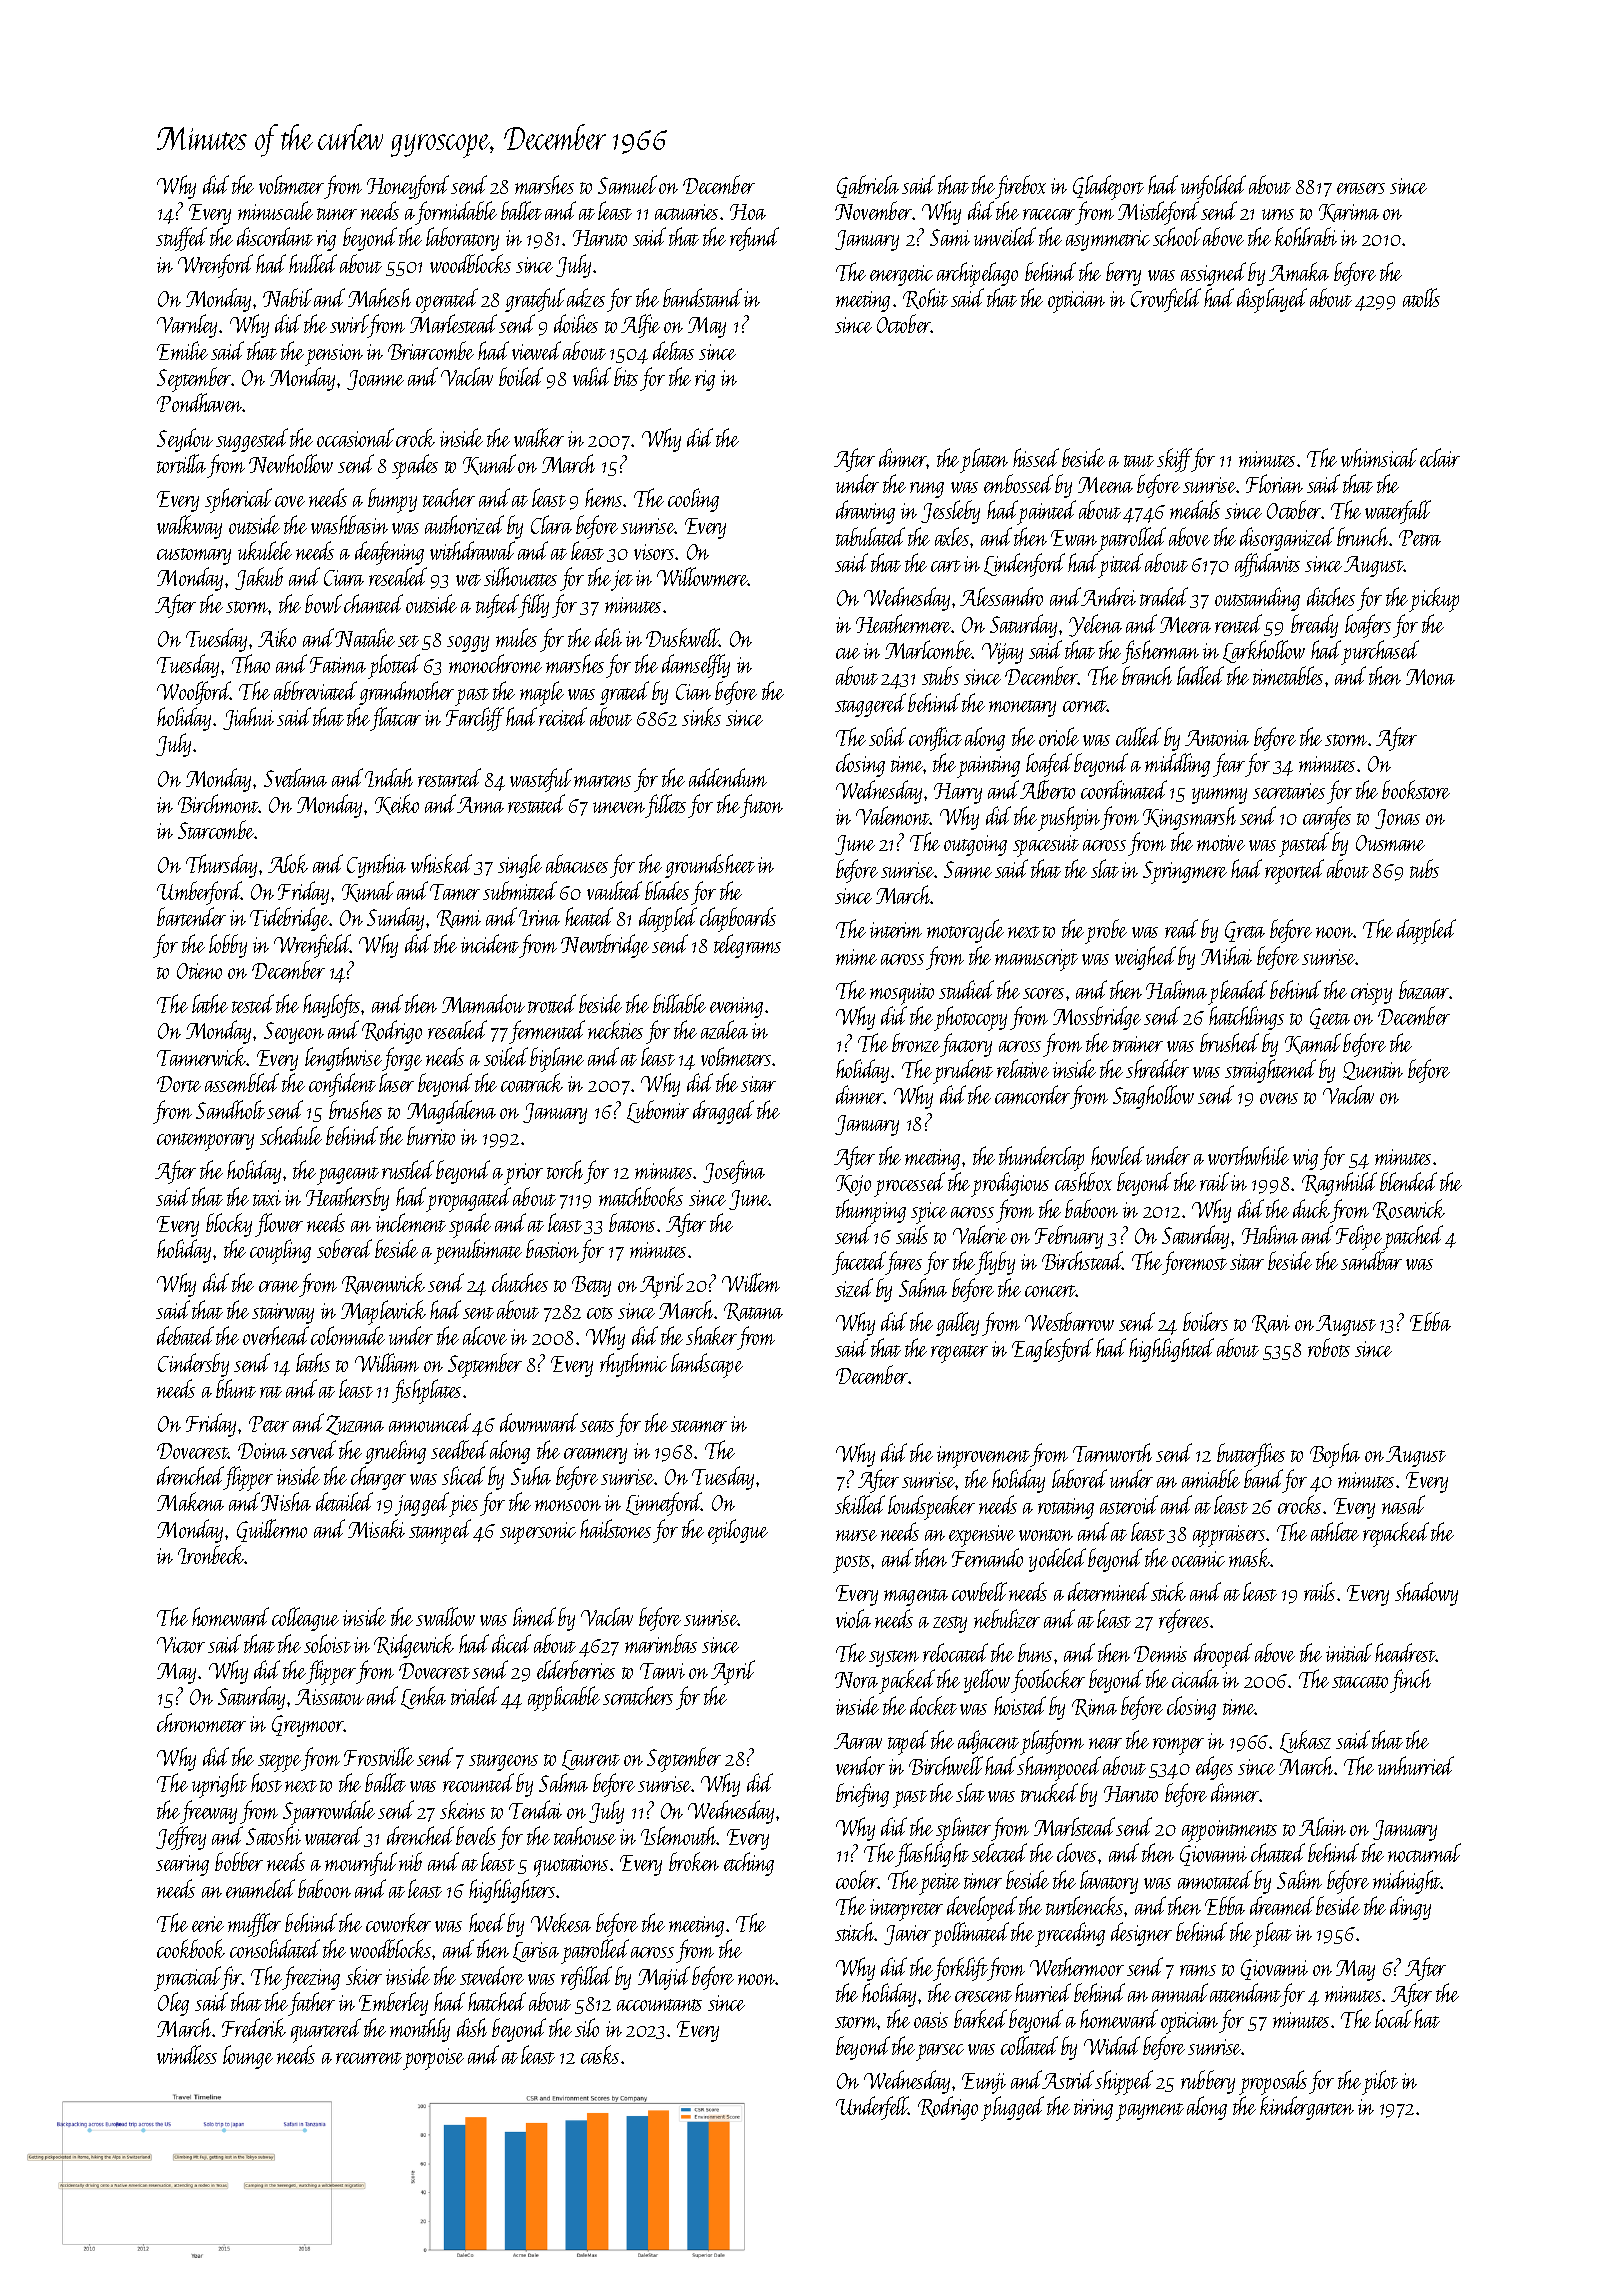 The height and width of the document is (2292, 1620). I want to click on tested, so click(253, 1003).
